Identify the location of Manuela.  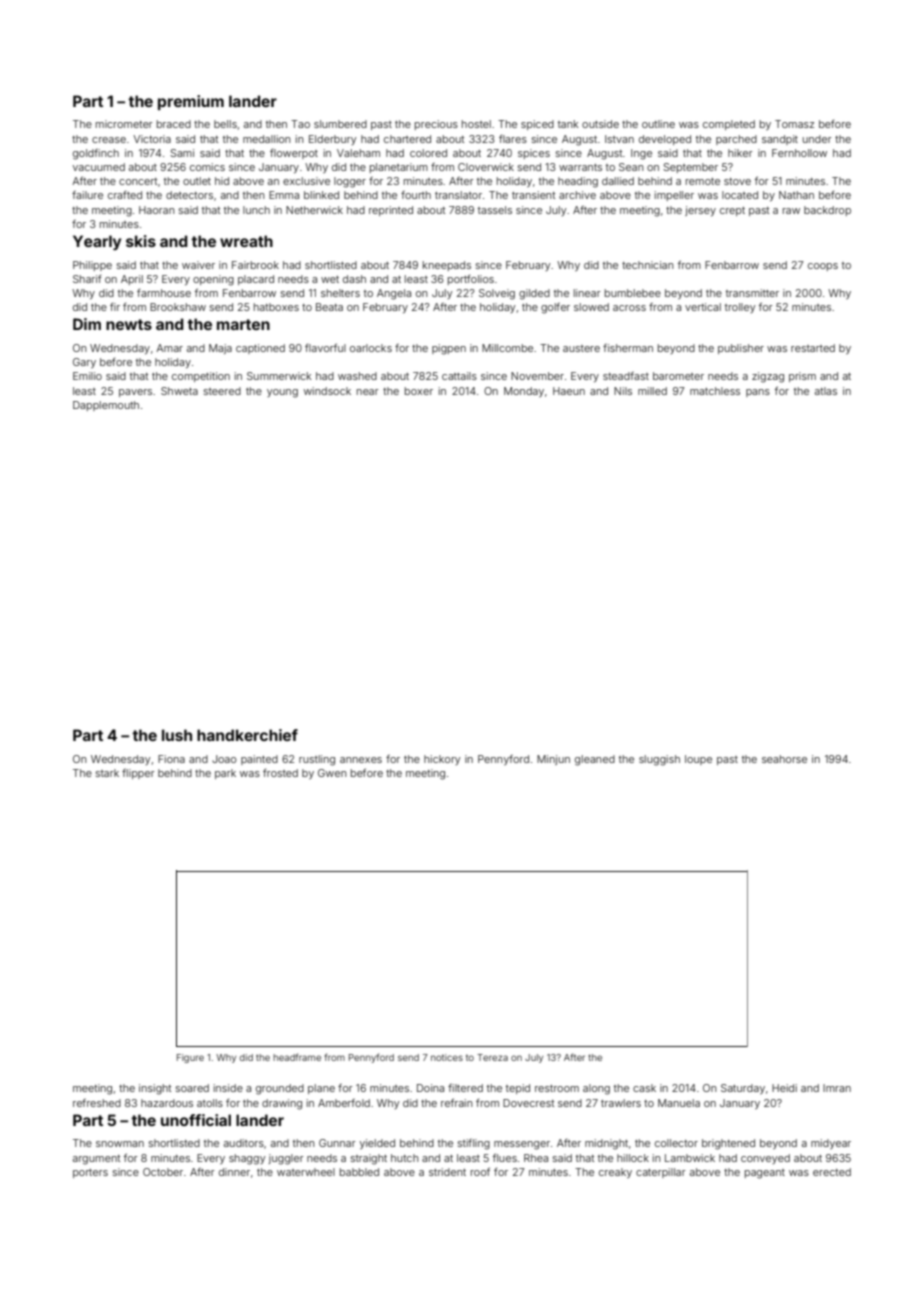
(679, 1103).
